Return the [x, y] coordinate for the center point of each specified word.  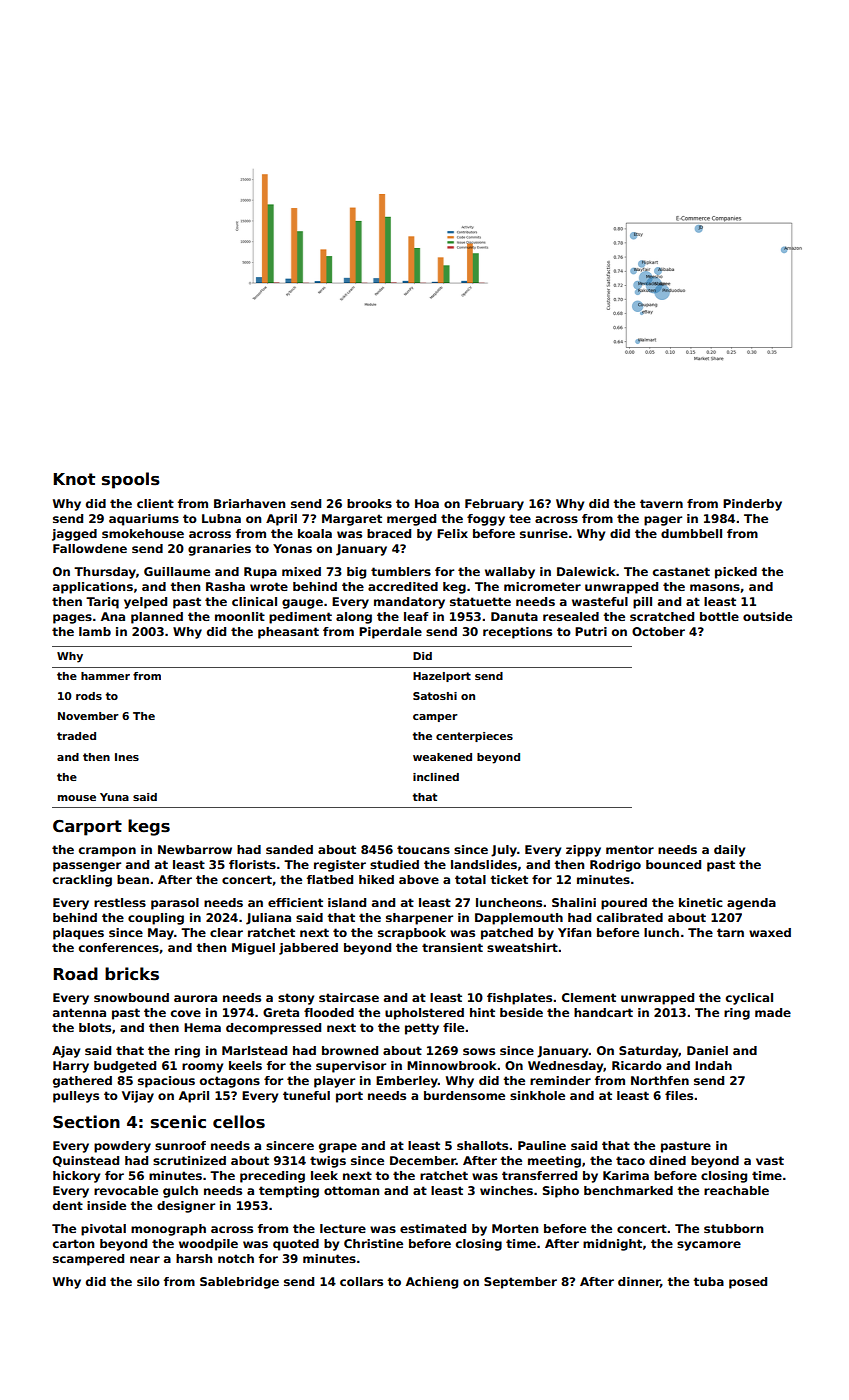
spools [131, 480]
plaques [78, 934]
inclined [436, 777]
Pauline [542, 1145]
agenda [751, 904]
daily [729, 851]
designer [186, 1207]
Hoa [427, 503]
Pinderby [752, 505]
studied [394, 864]
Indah [713, 1065]
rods [89, 696]
